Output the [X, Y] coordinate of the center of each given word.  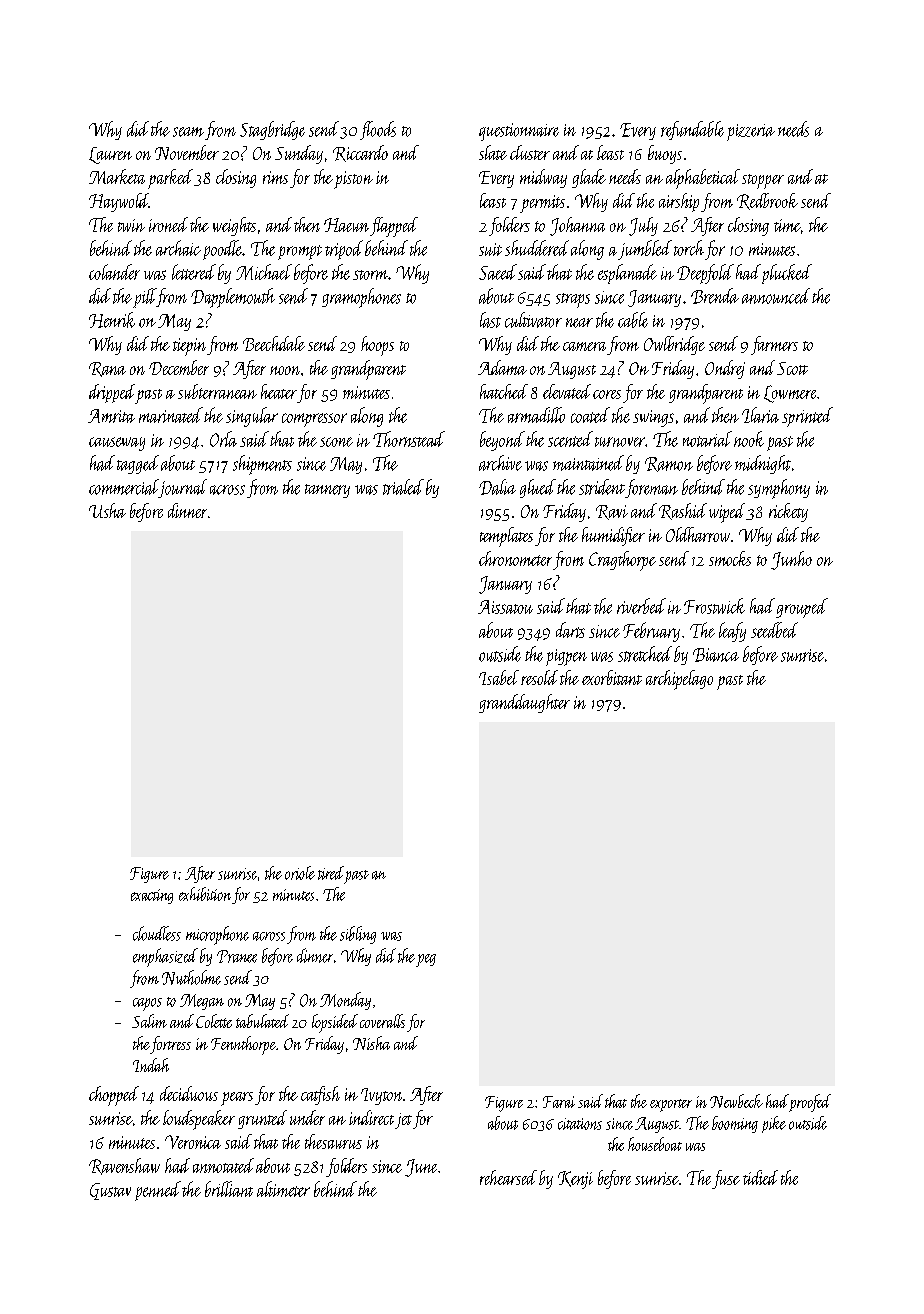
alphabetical [703, 179]
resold [539, 677]
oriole [300, 873]
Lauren [110, 155]
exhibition [205, 894]
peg [426, 960]
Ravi [612, 512]
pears [237, 1099]
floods [378, 130]
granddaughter [524, 703]
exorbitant [612, 677]
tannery [327, 491]
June [421, 1168]
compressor [314, 420]
